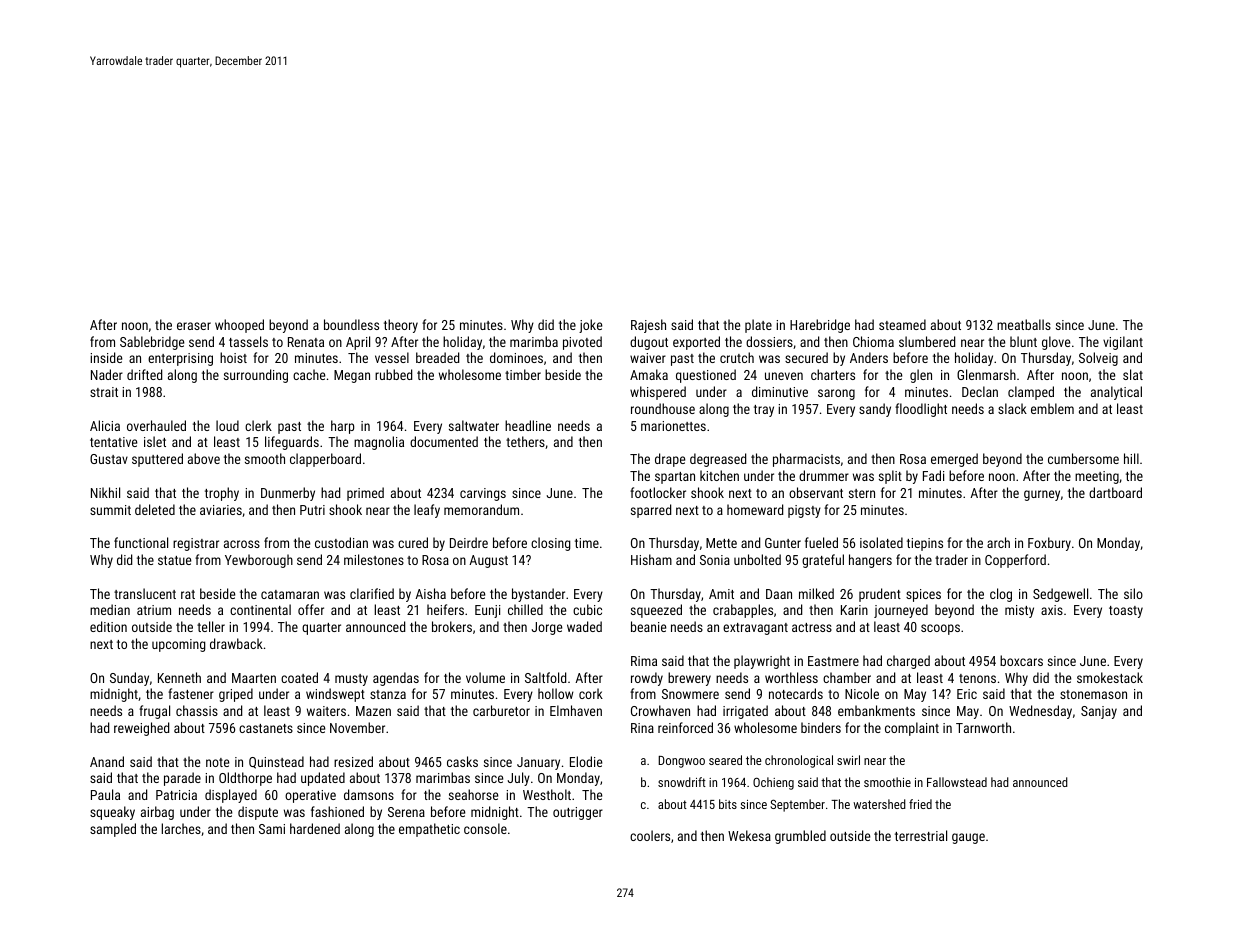 The height and width of the page is (952, 1233). Describe the element at coordinates (488, 561) in the page. I see `August` at that location.
